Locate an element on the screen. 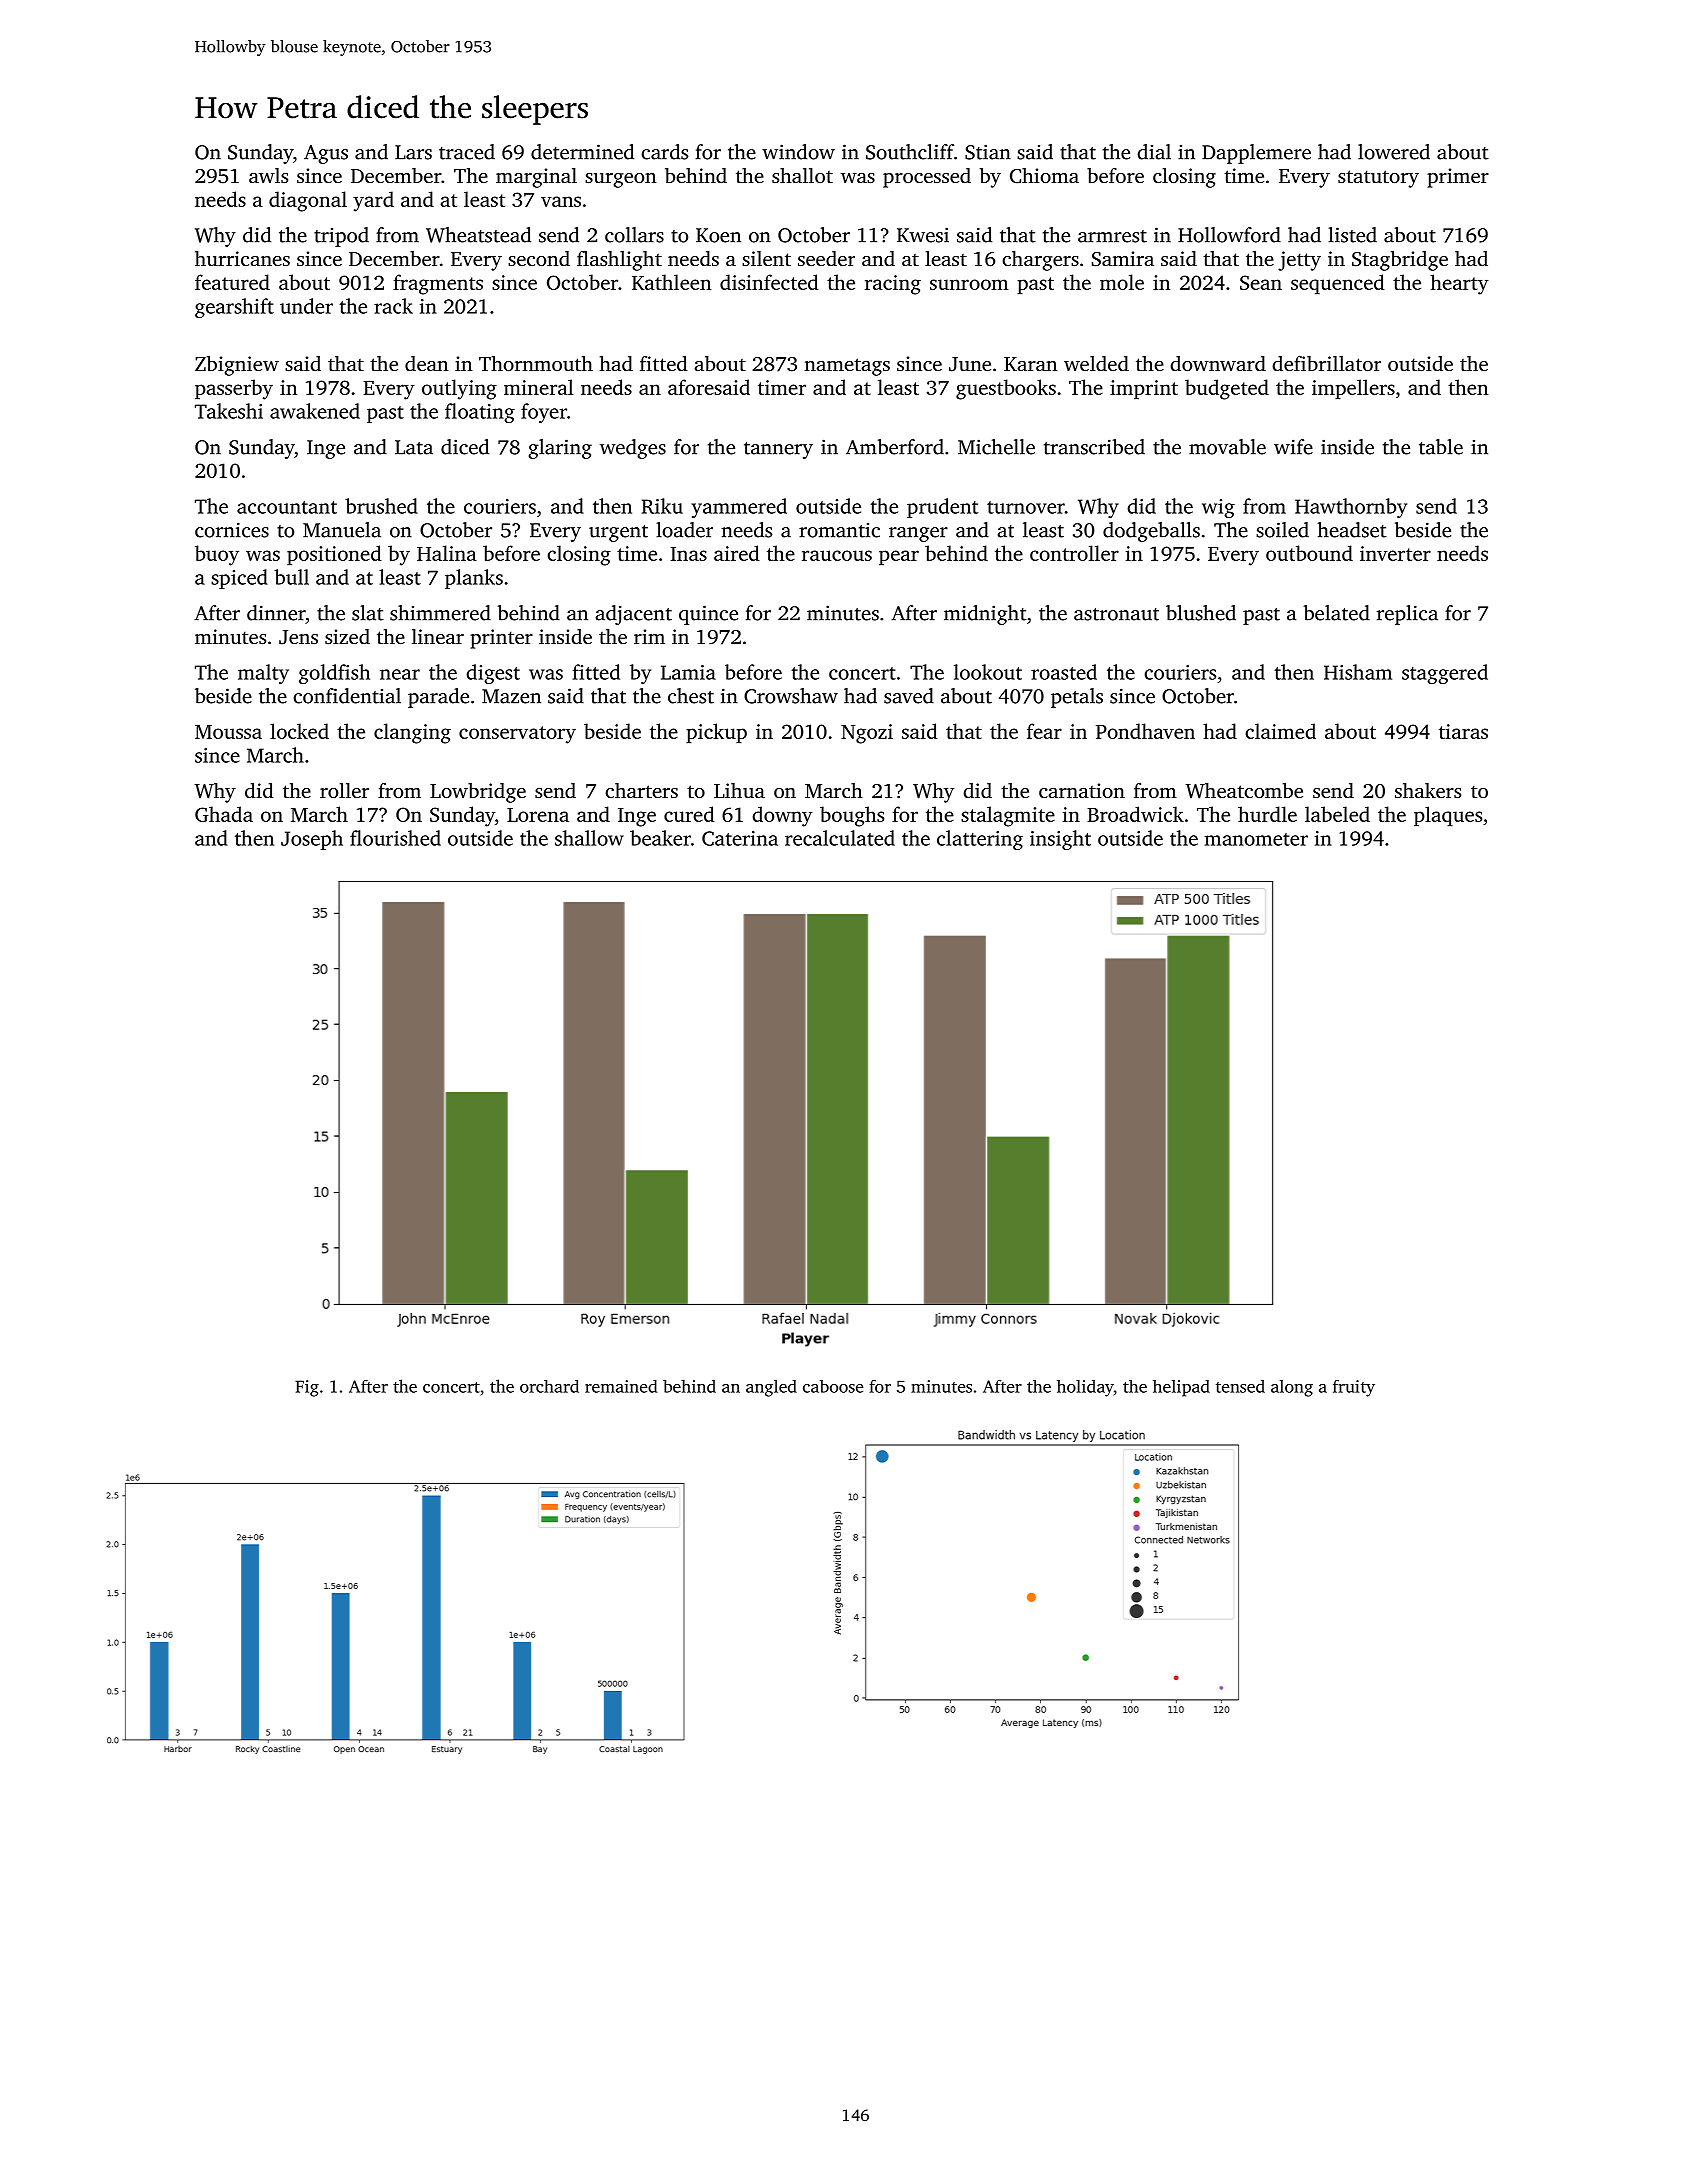 This screenshot has width=1683, height=2178. diagonal is located at coordinates (308, 201).
